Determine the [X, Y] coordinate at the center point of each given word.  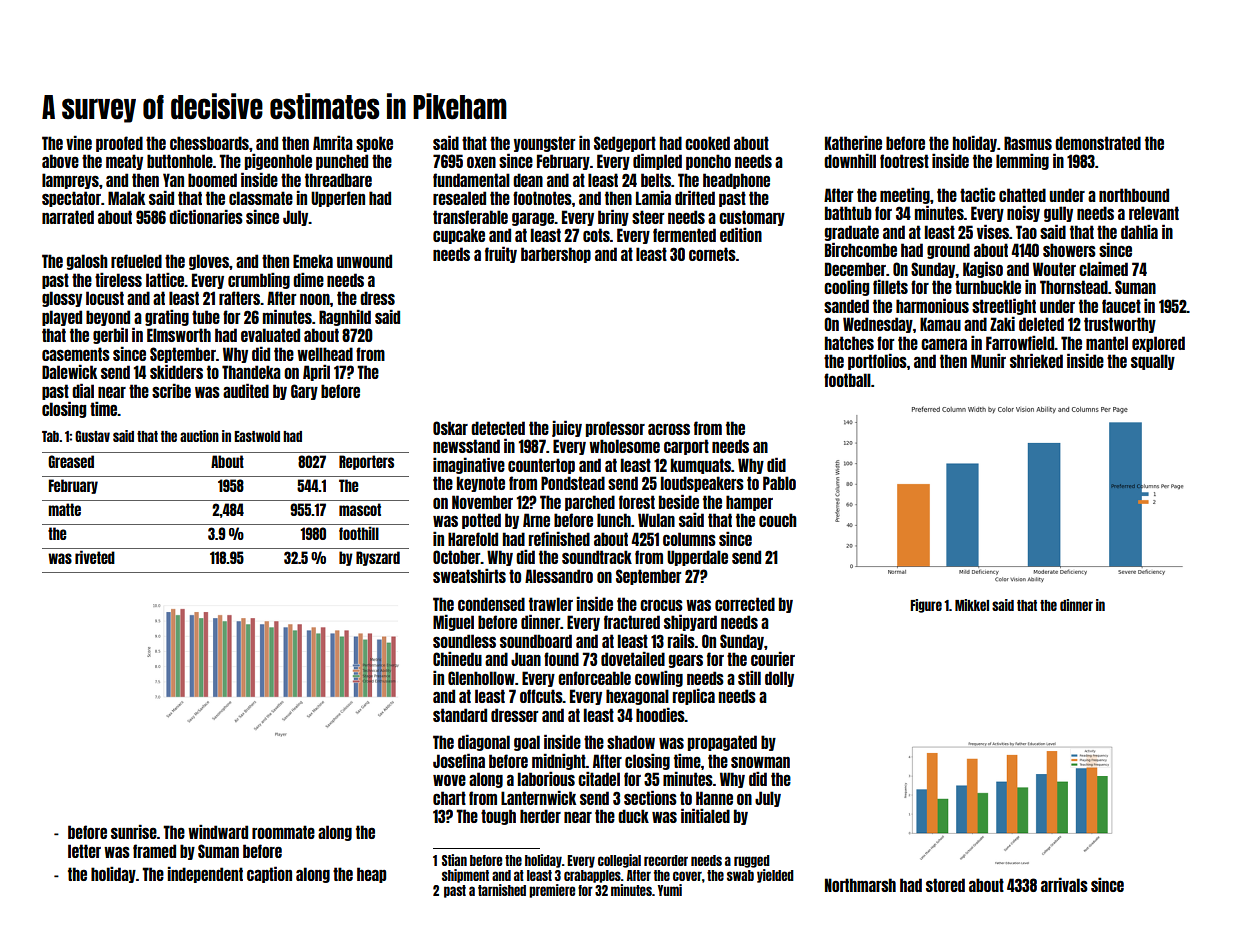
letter [84, 851]
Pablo [779, 483]
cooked [707, 143]
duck [633, 816]
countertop [541, 466]
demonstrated [1098, 143]
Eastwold [257, 436]
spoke [374, 144]
